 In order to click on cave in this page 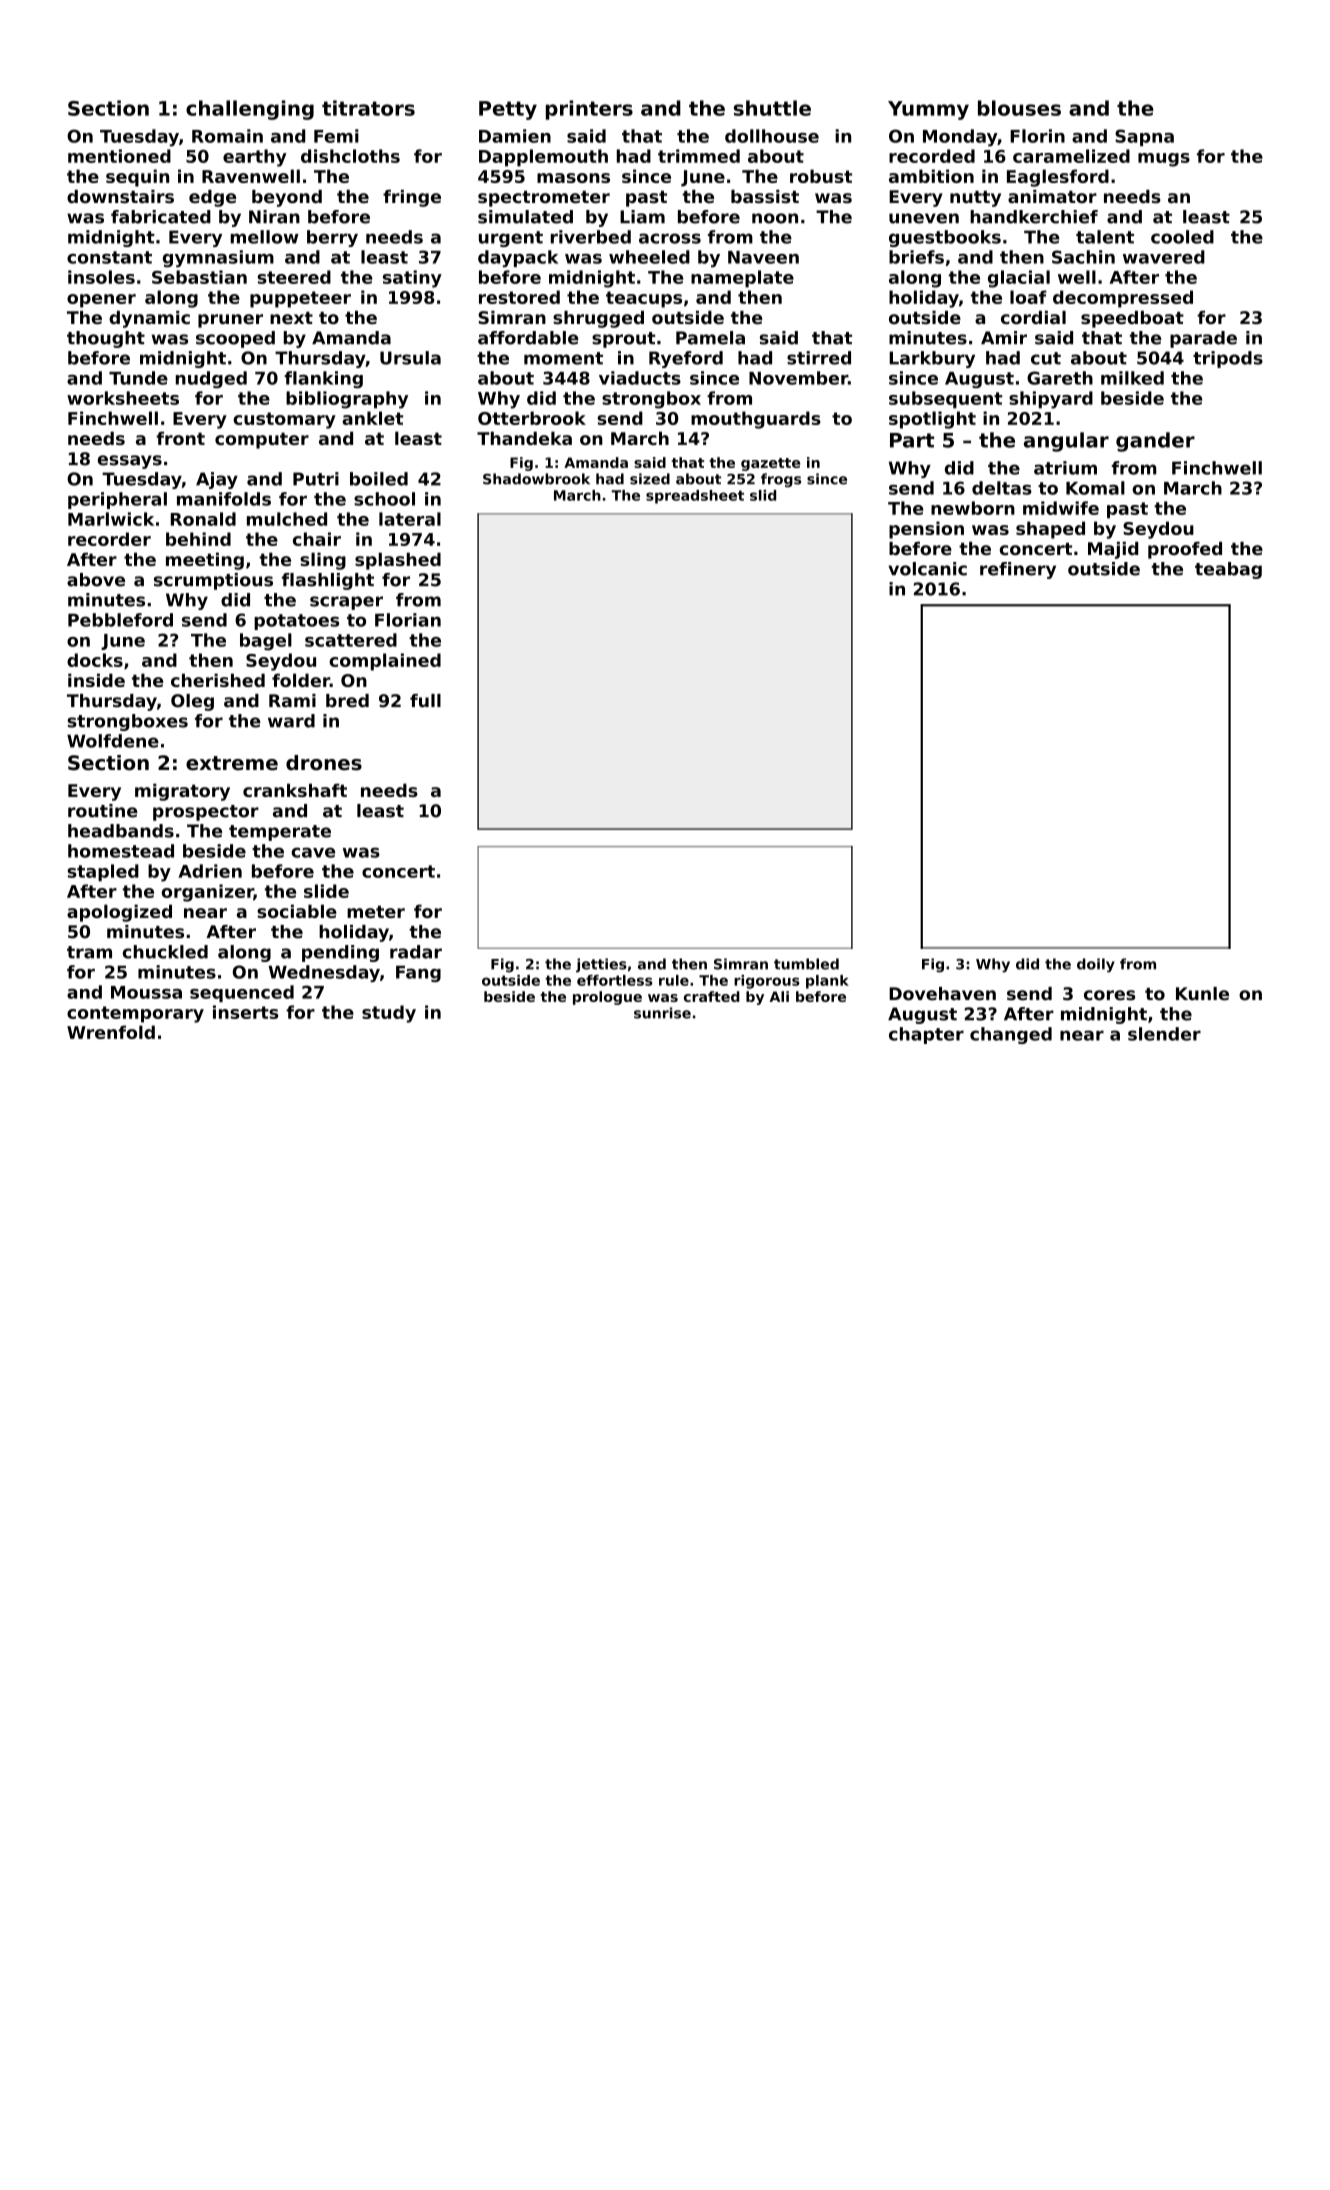, I will do `click(313, 852)`.
